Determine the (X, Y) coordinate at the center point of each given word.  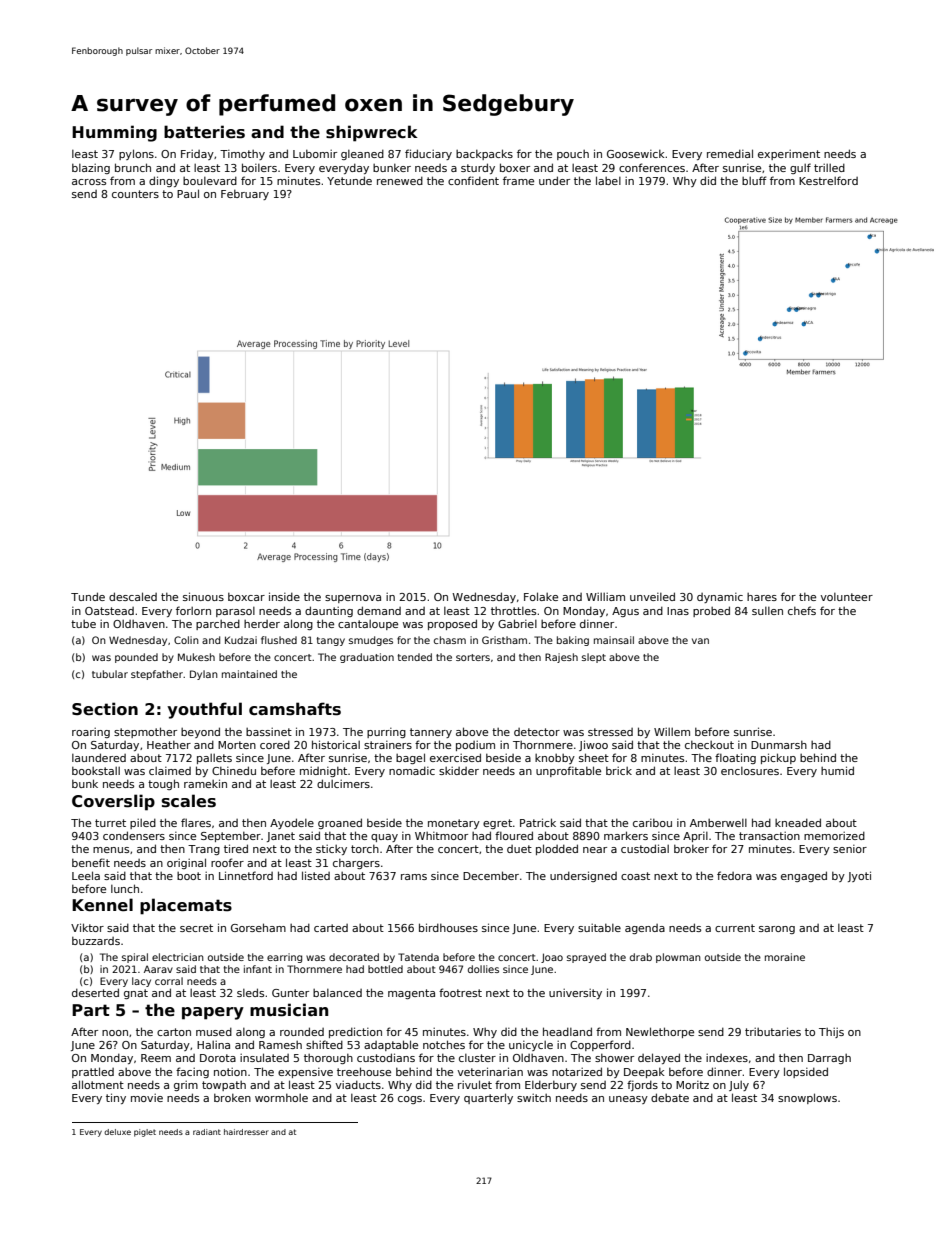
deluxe (117, 1132)
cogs (410, 1100)
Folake (541, 596)
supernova (353, 599)
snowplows (807, 1098)
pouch (573, 155)
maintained (249, 674)
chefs (802, 610)
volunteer (847, 597)
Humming (114, 133)
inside (284, 596)
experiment (789, 155)
